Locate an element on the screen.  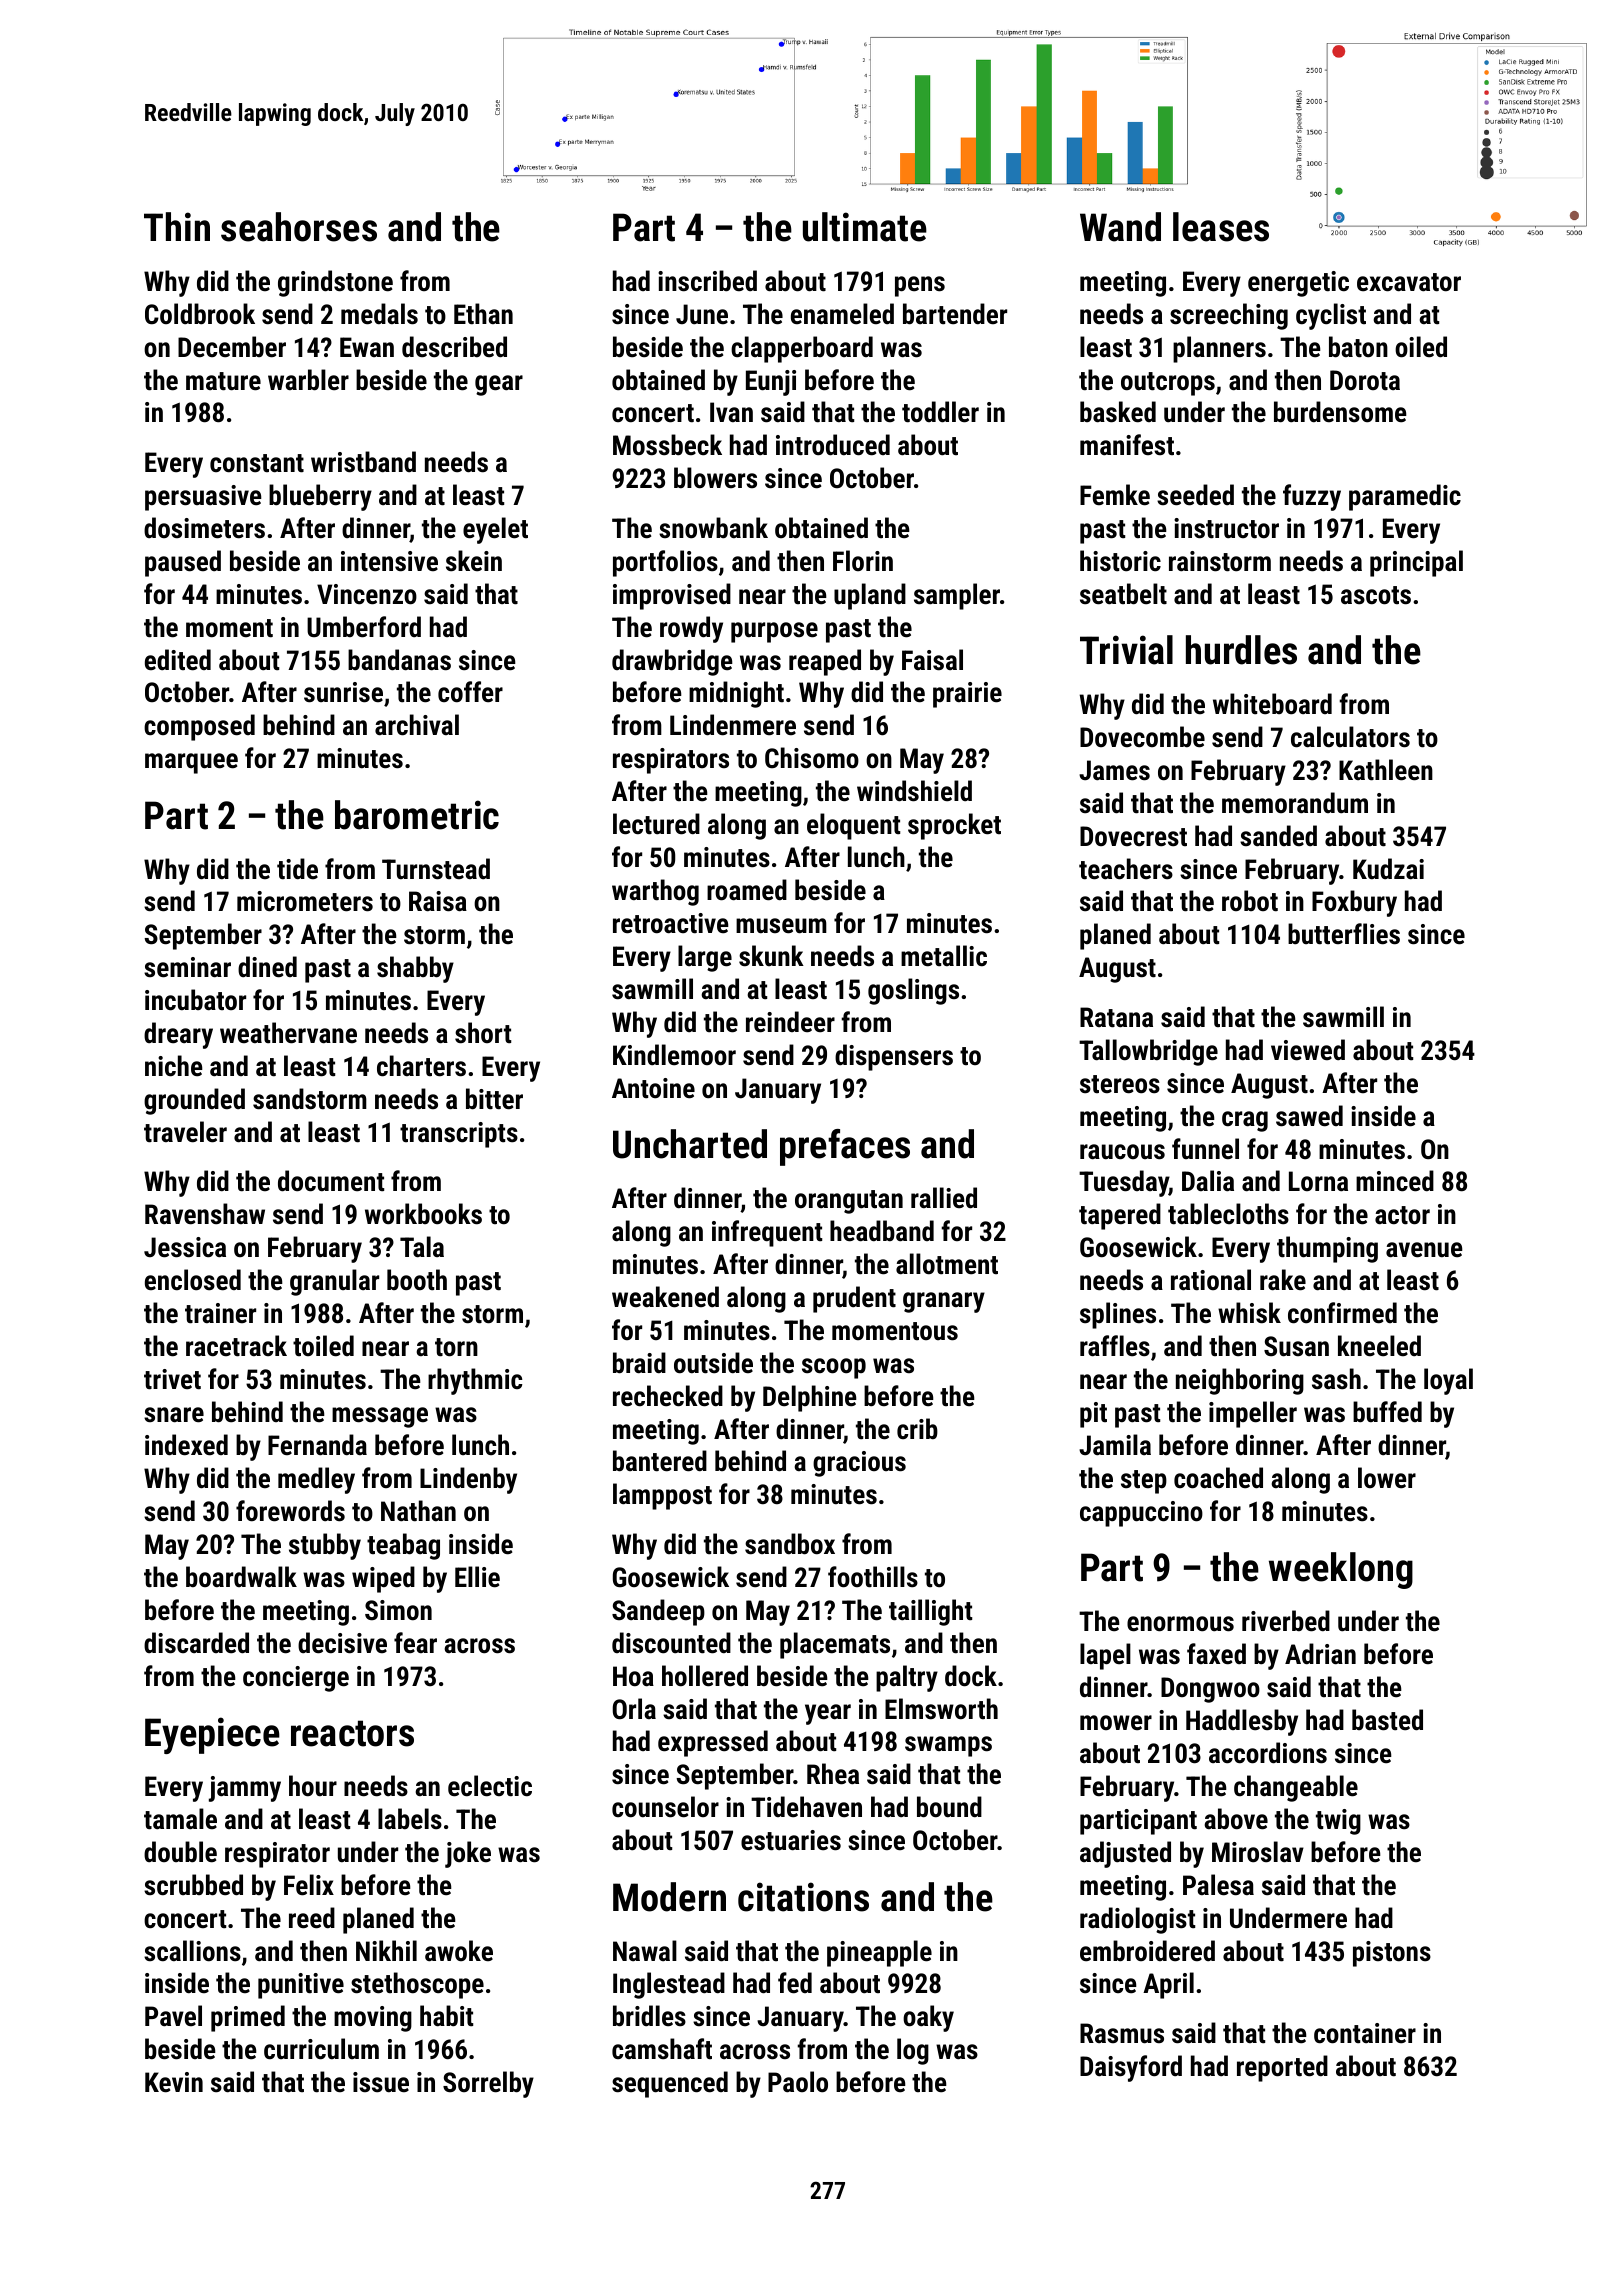
edited is located at coordinates (178, 660).
